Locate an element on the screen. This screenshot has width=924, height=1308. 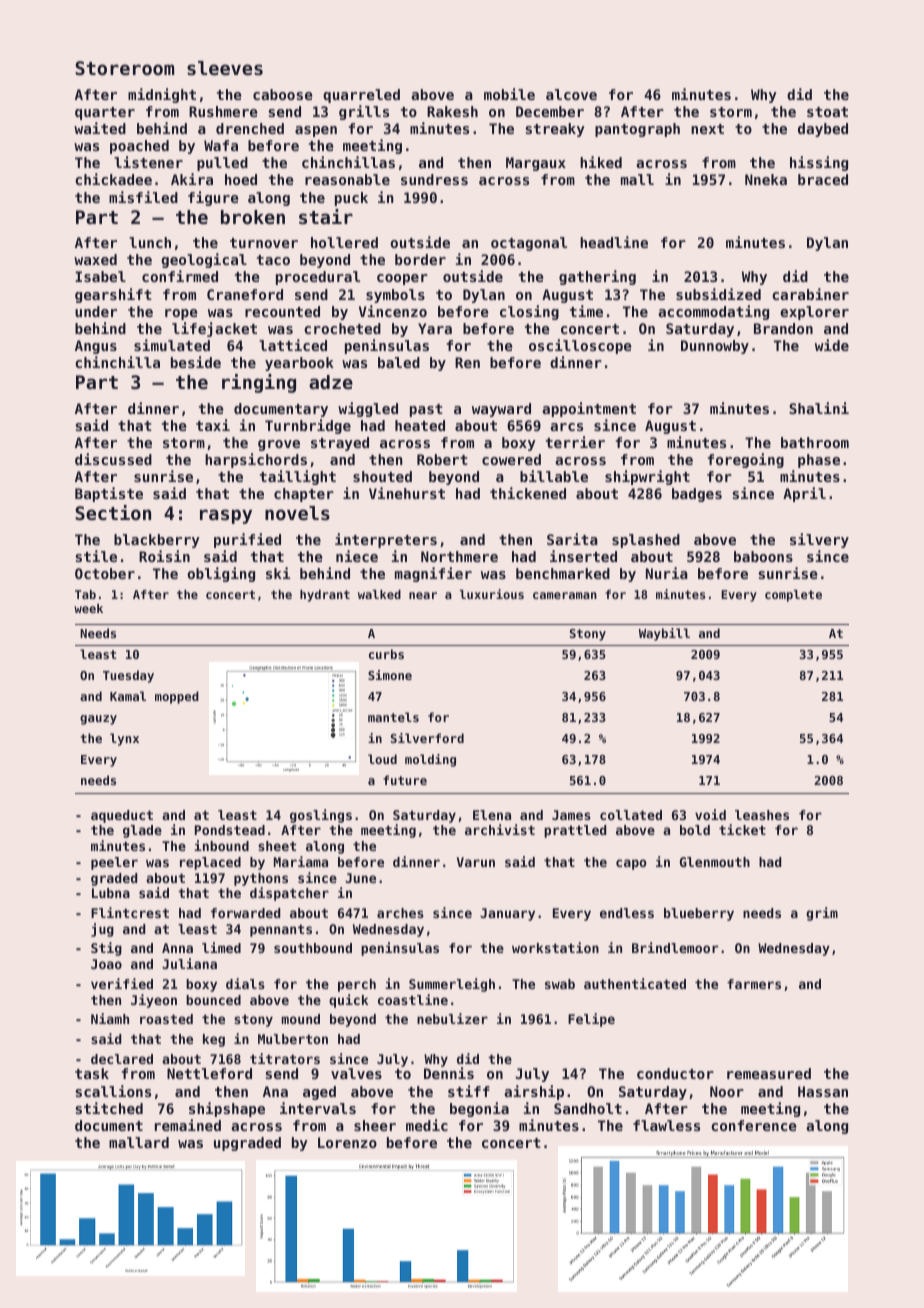
alcove is located at coordinates (571, 94).
